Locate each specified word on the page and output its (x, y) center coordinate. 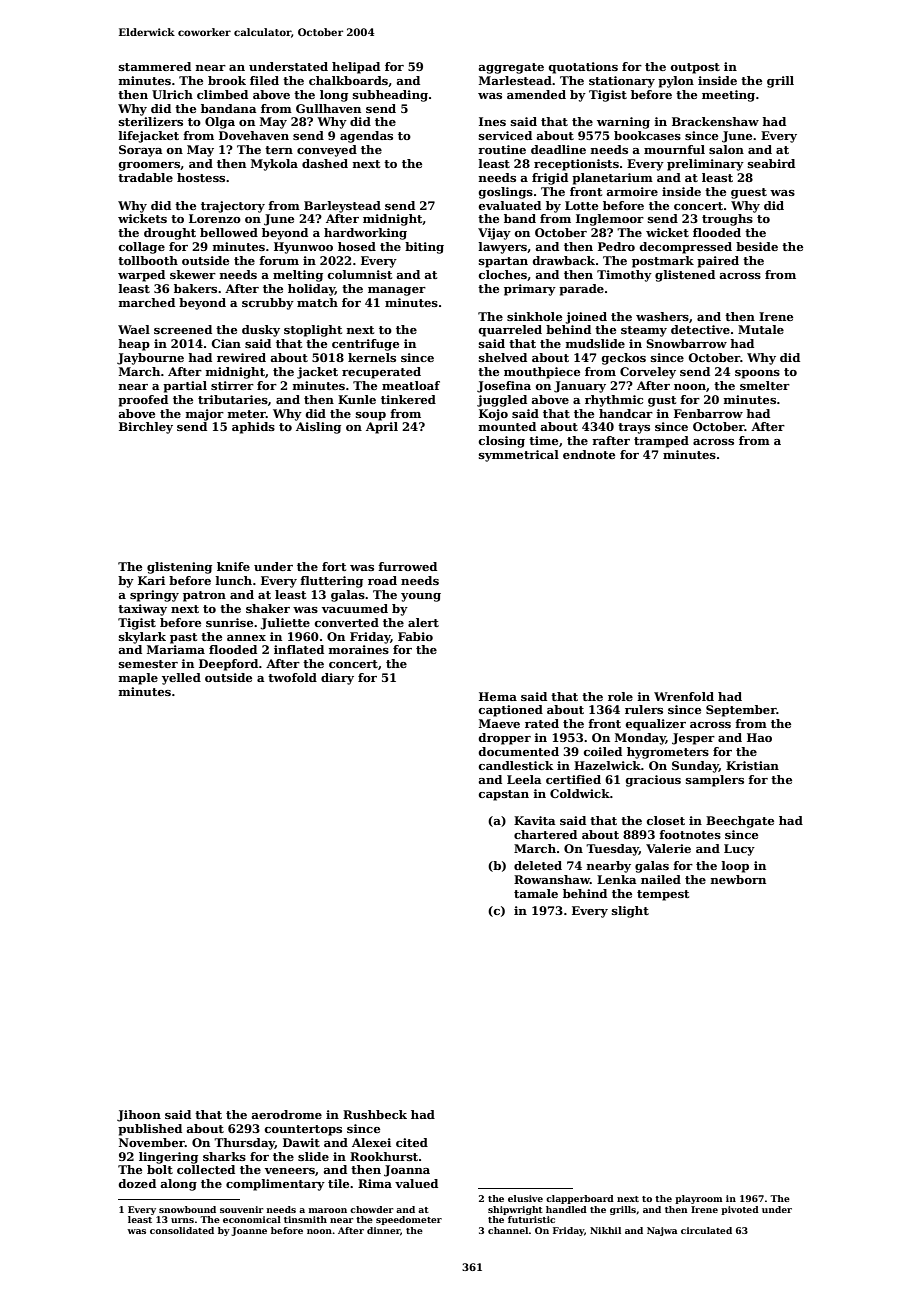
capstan (504, 795)
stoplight (313, 331)
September (741, 711)
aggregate (511, 68)
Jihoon (139, 1116)
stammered (155, 66)
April (382, 428)
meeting (728, 96)
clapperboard (580, 1199)
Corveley (648, 373)
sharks (224, 1156)
